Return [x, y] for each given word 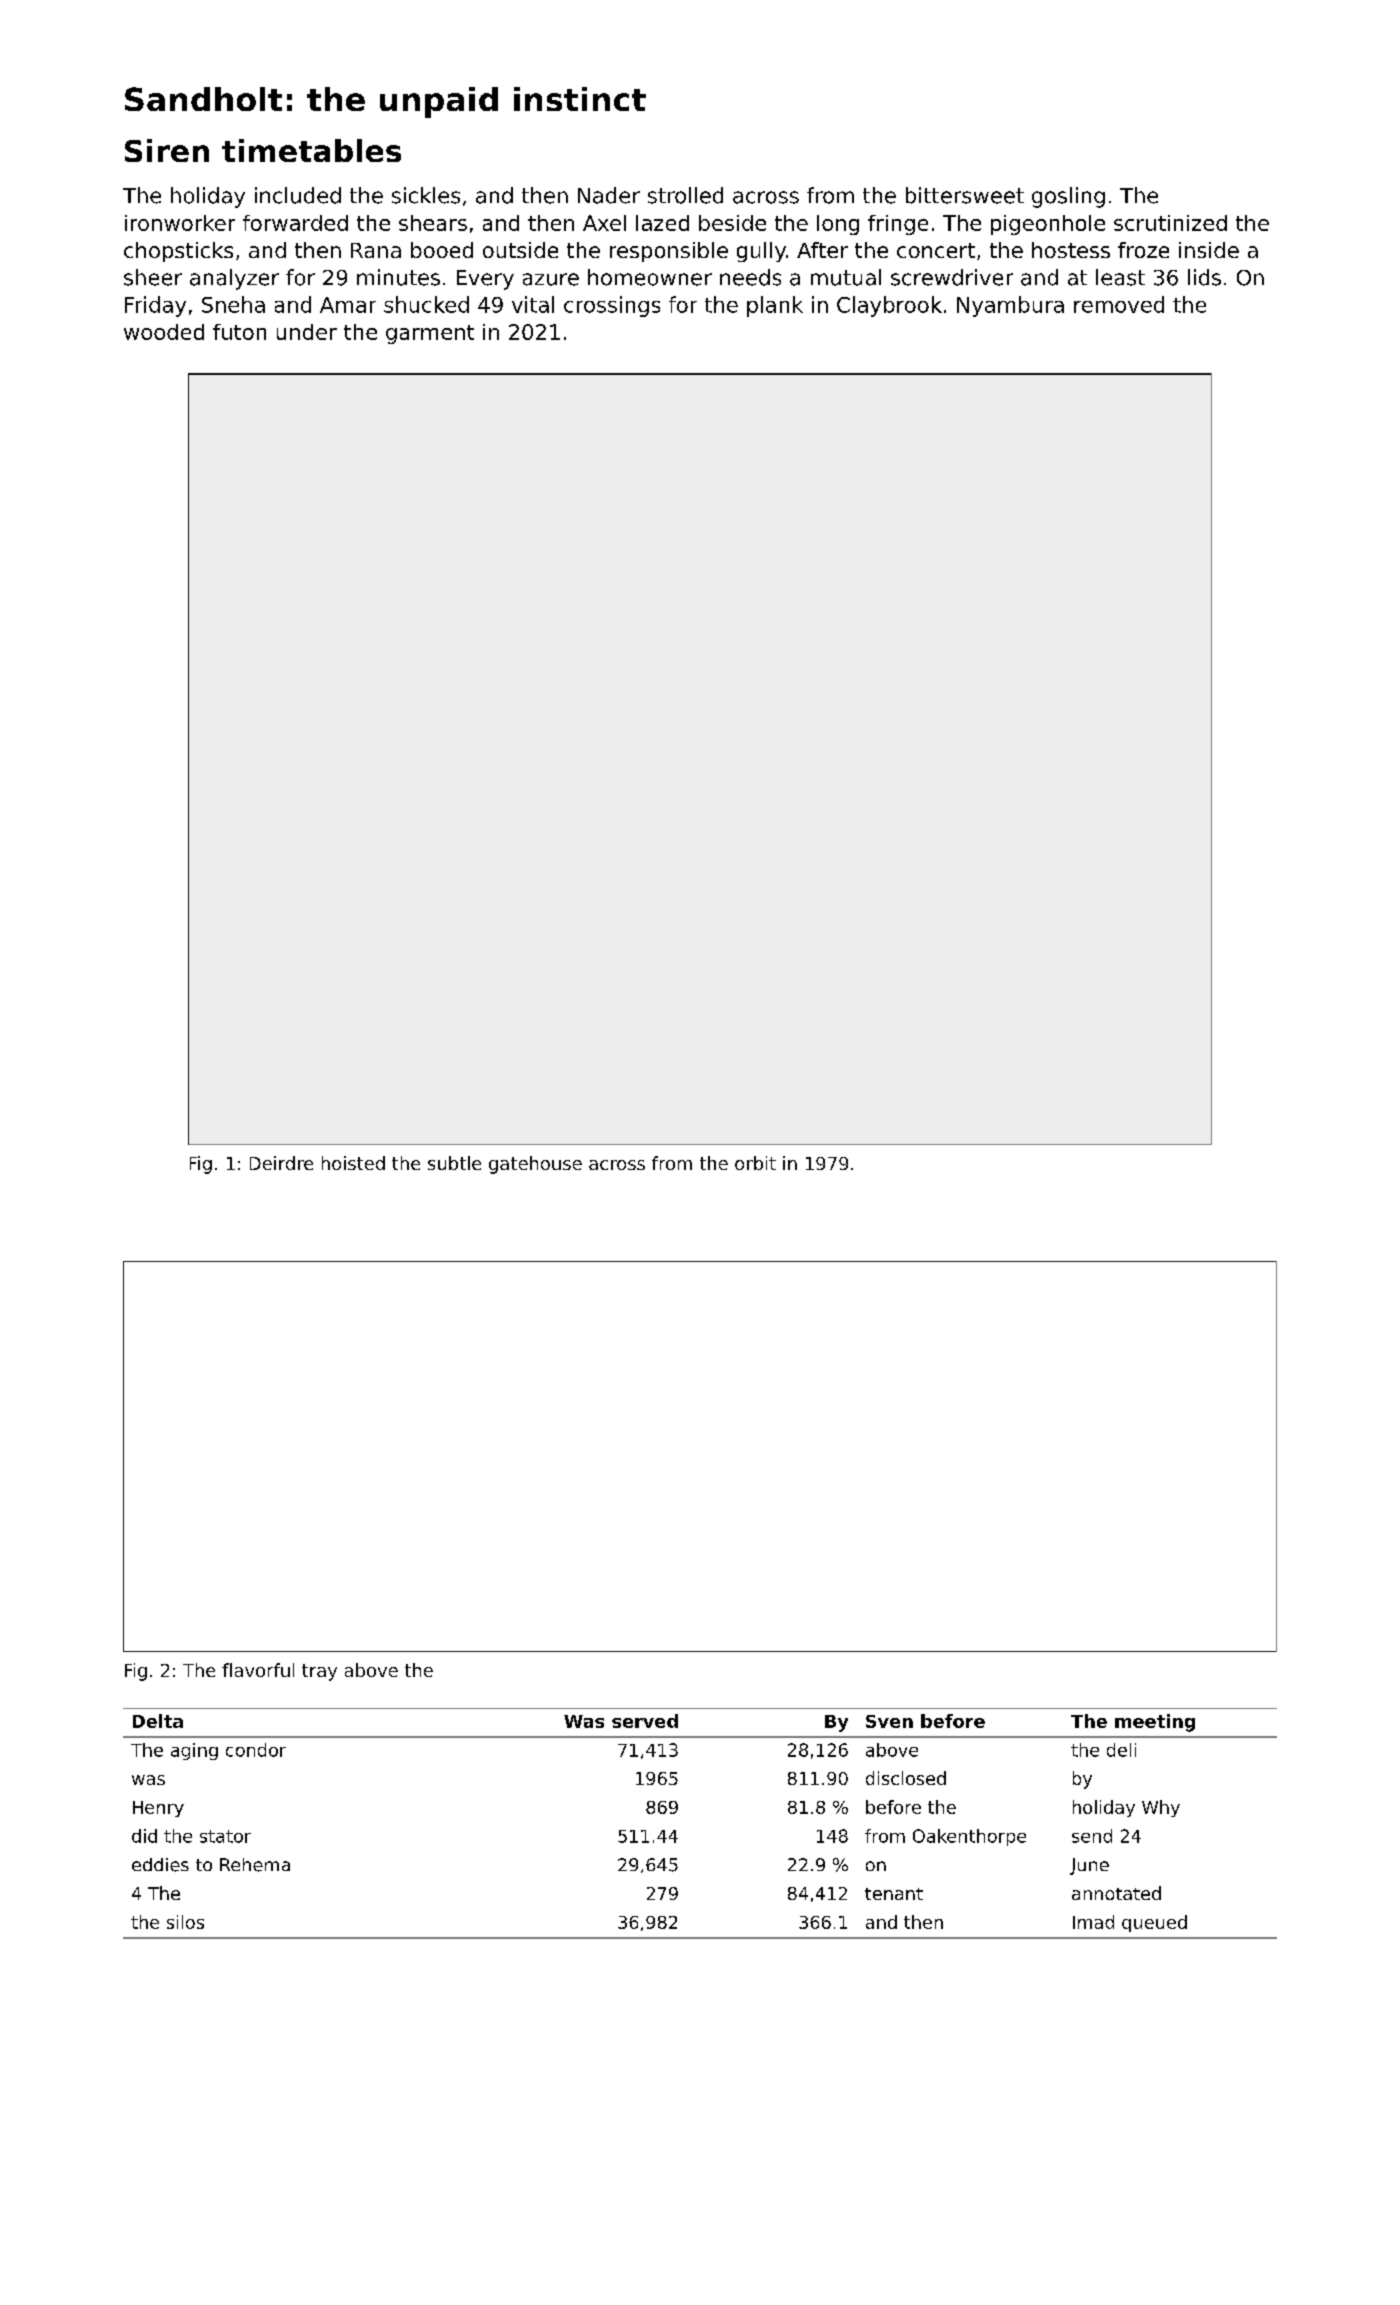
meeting [1155, 1723]
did [144, 1836]
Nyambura [1010, 306]
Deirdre [281, 1163]
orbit [755, 1163]
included [298, 195]
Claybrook [889, 306]
